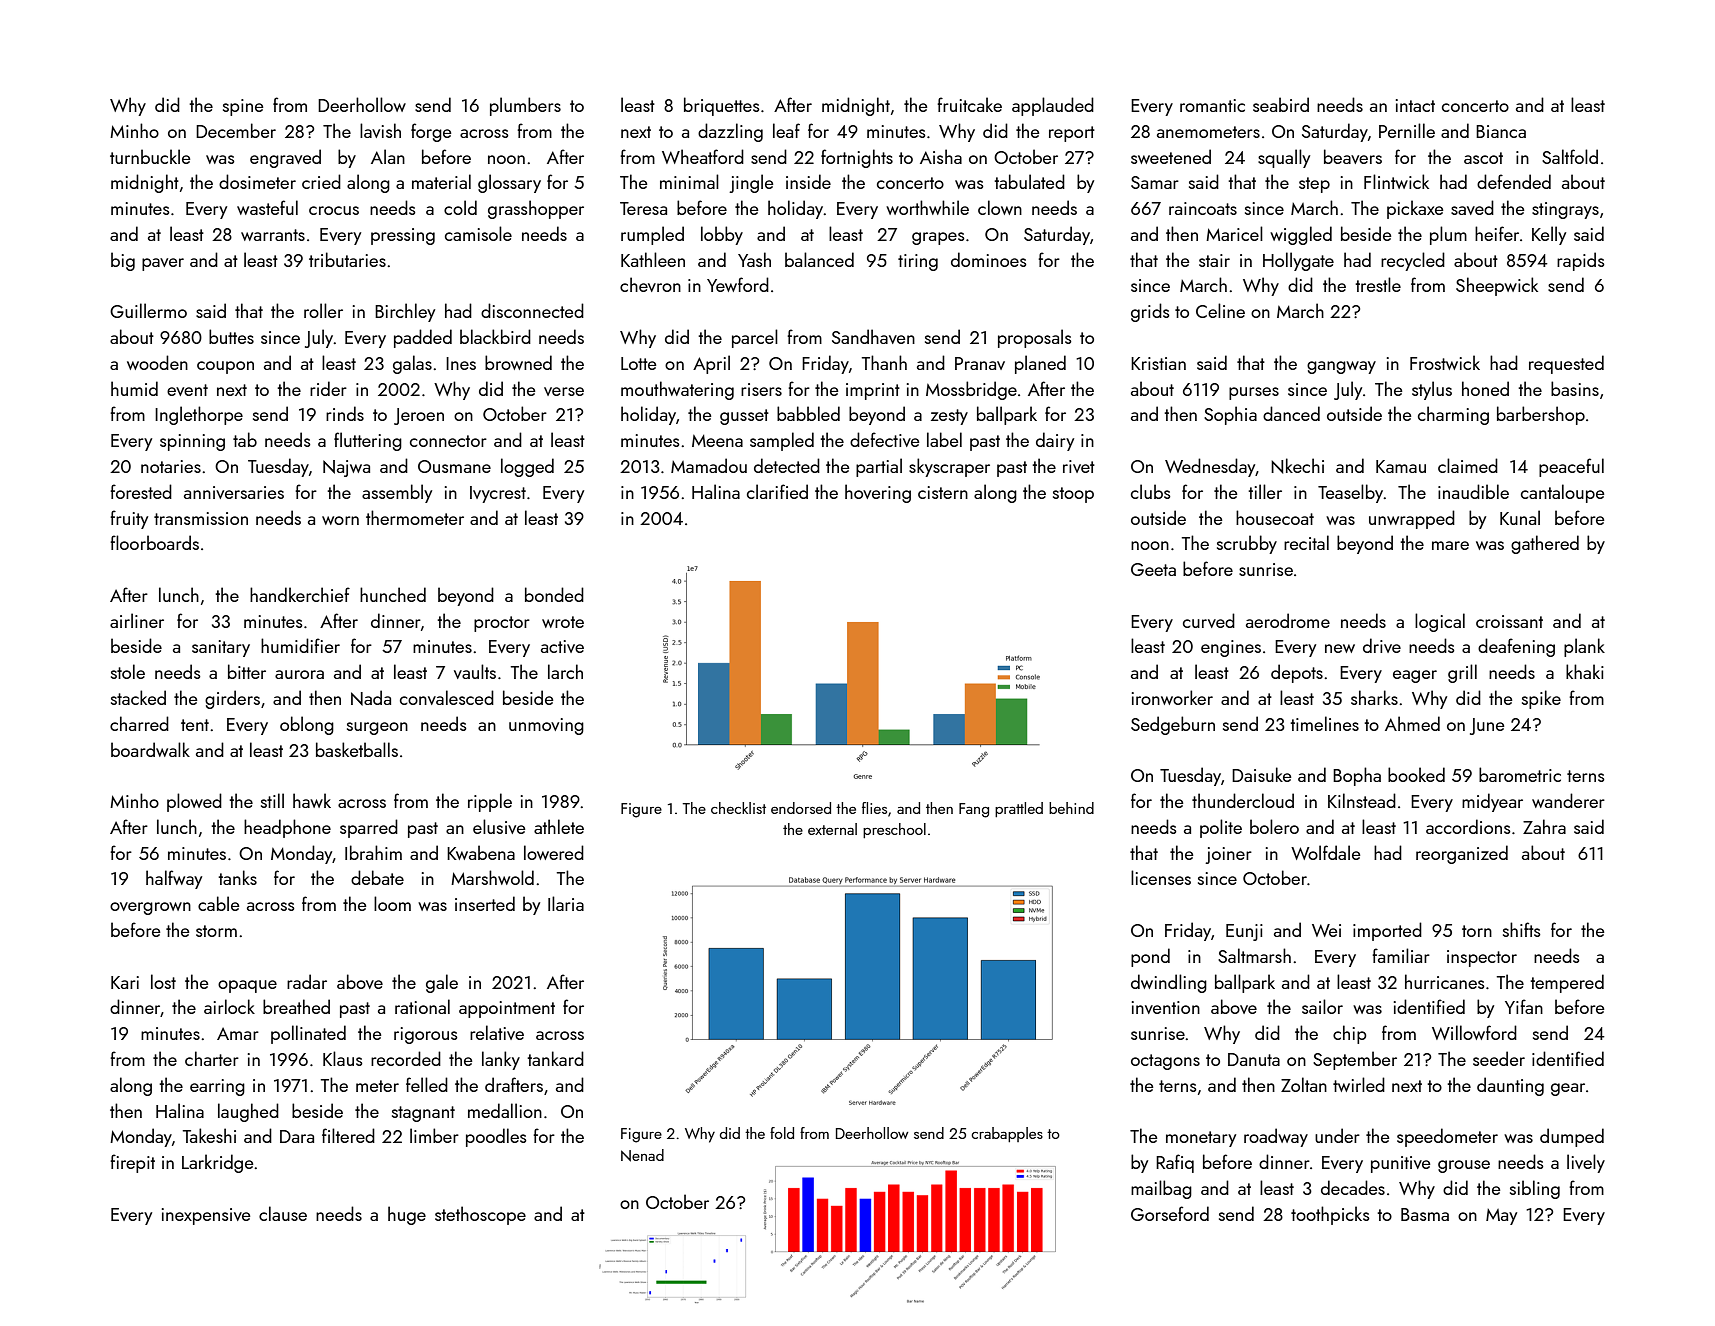 The image size is (1715, 1326). I want to click on pond, so click(1150, 957).
